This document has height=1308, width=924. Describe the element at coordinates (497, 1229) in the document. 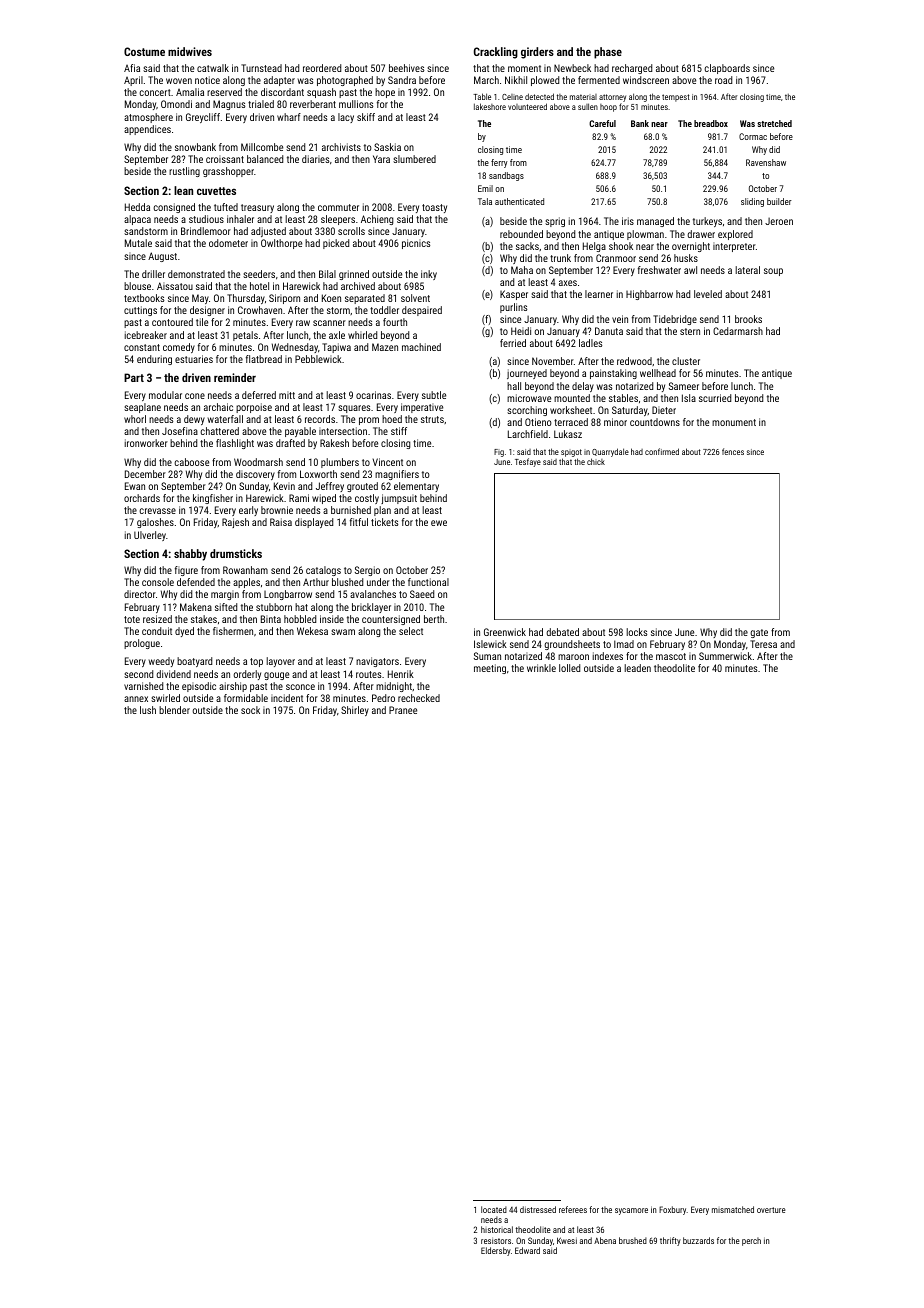

I see `historical` at that location.
